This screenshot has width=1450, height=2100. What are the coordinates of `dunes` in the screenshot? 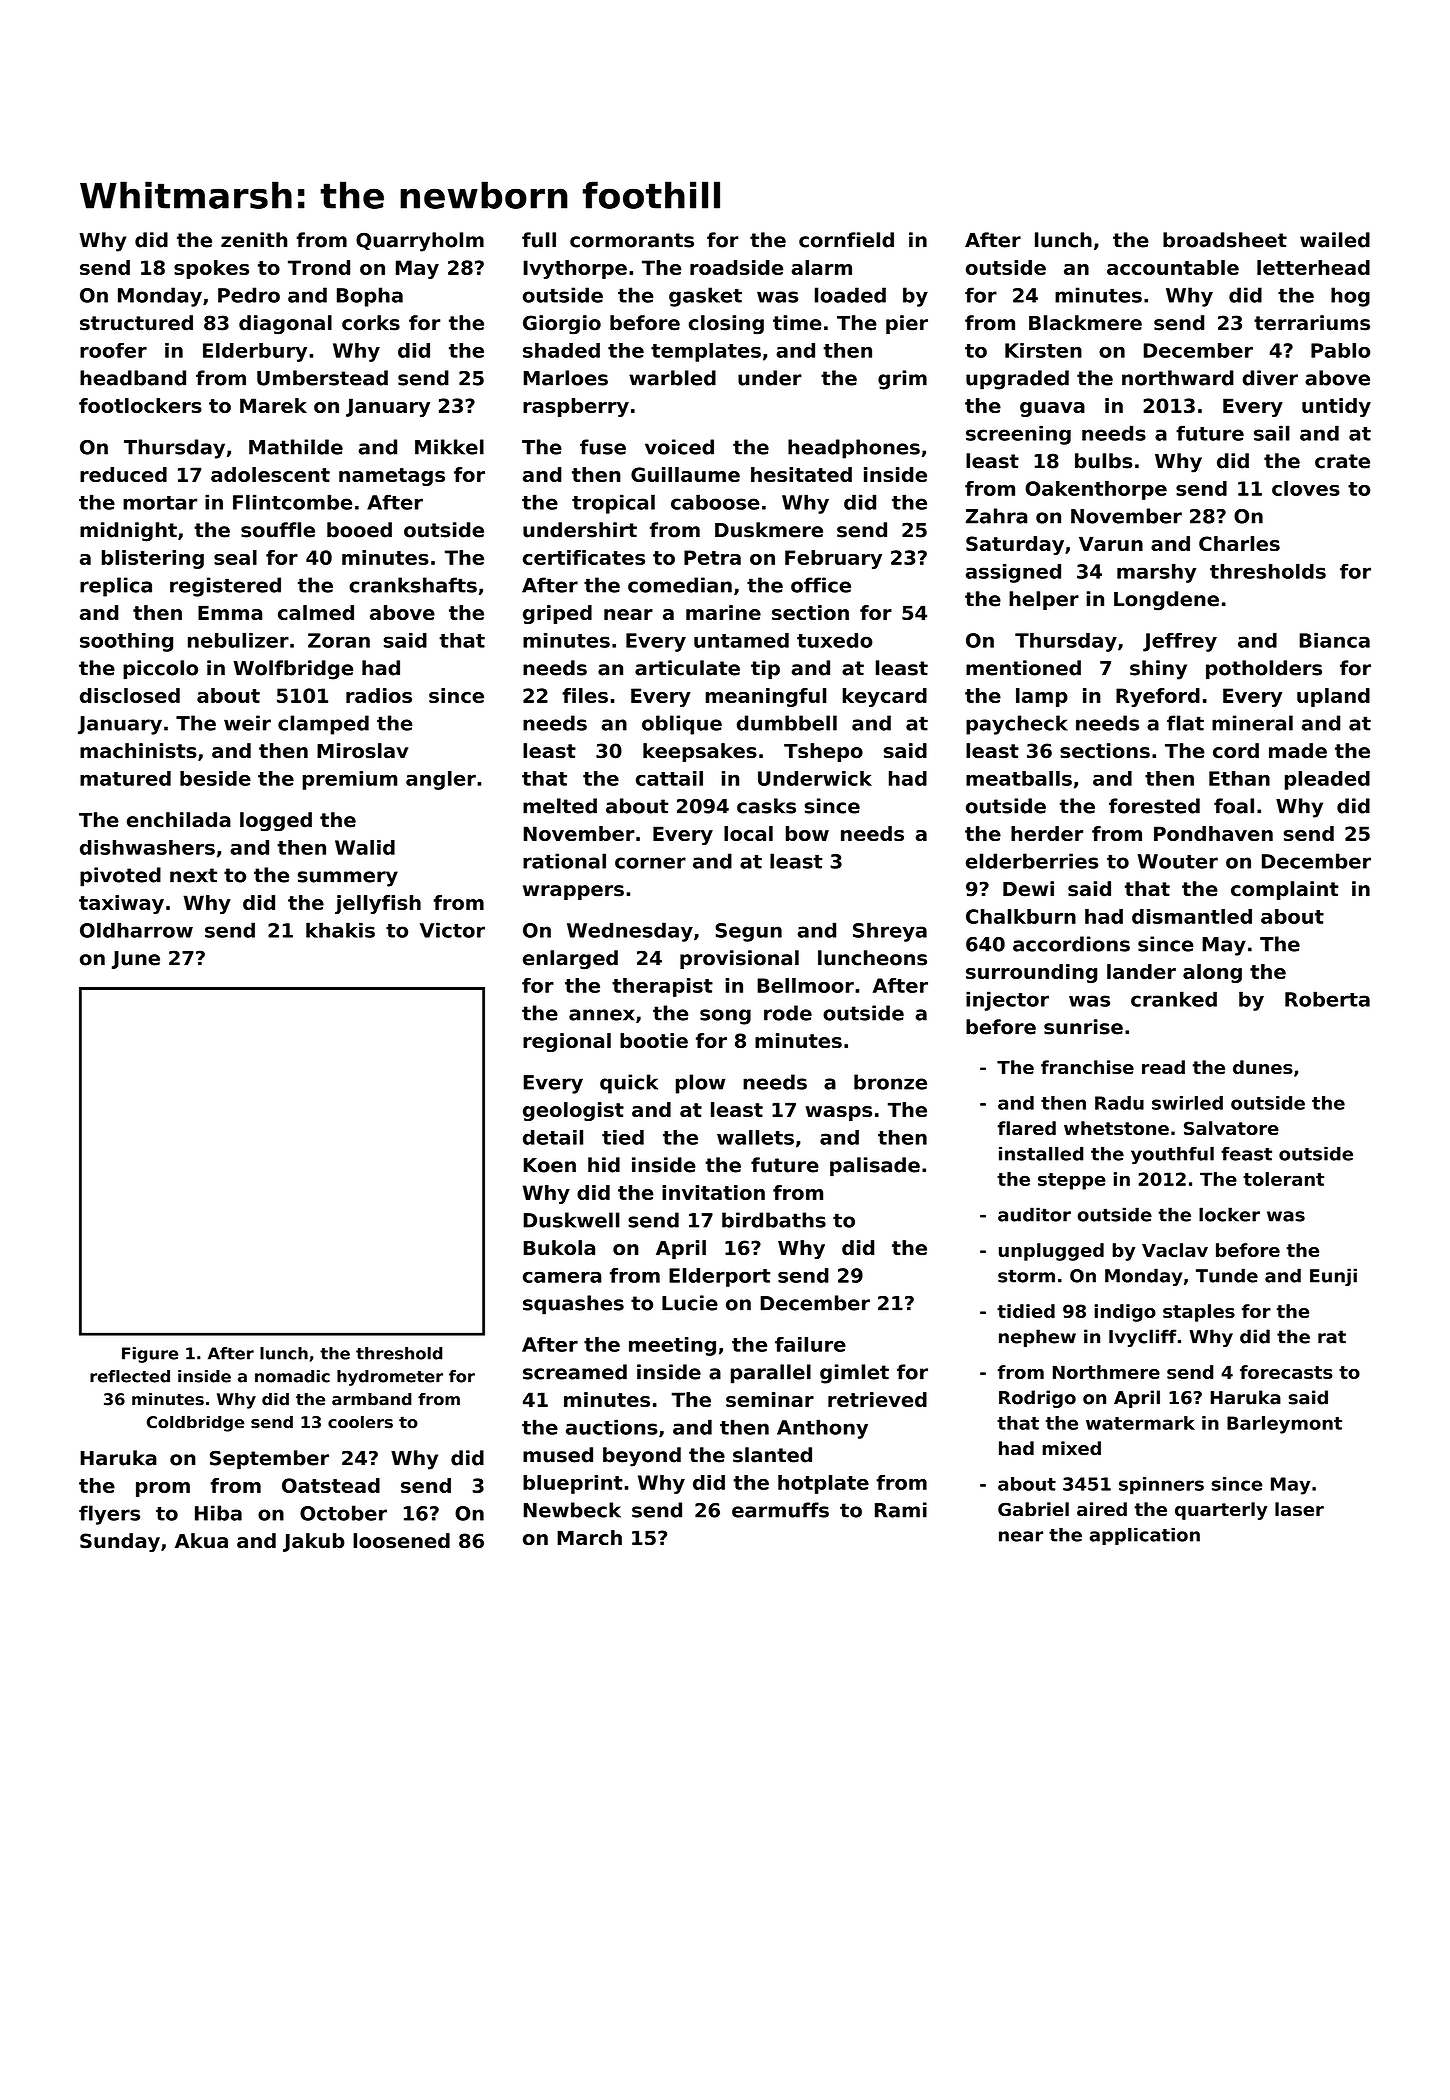 It's located at (1263, 1067).
